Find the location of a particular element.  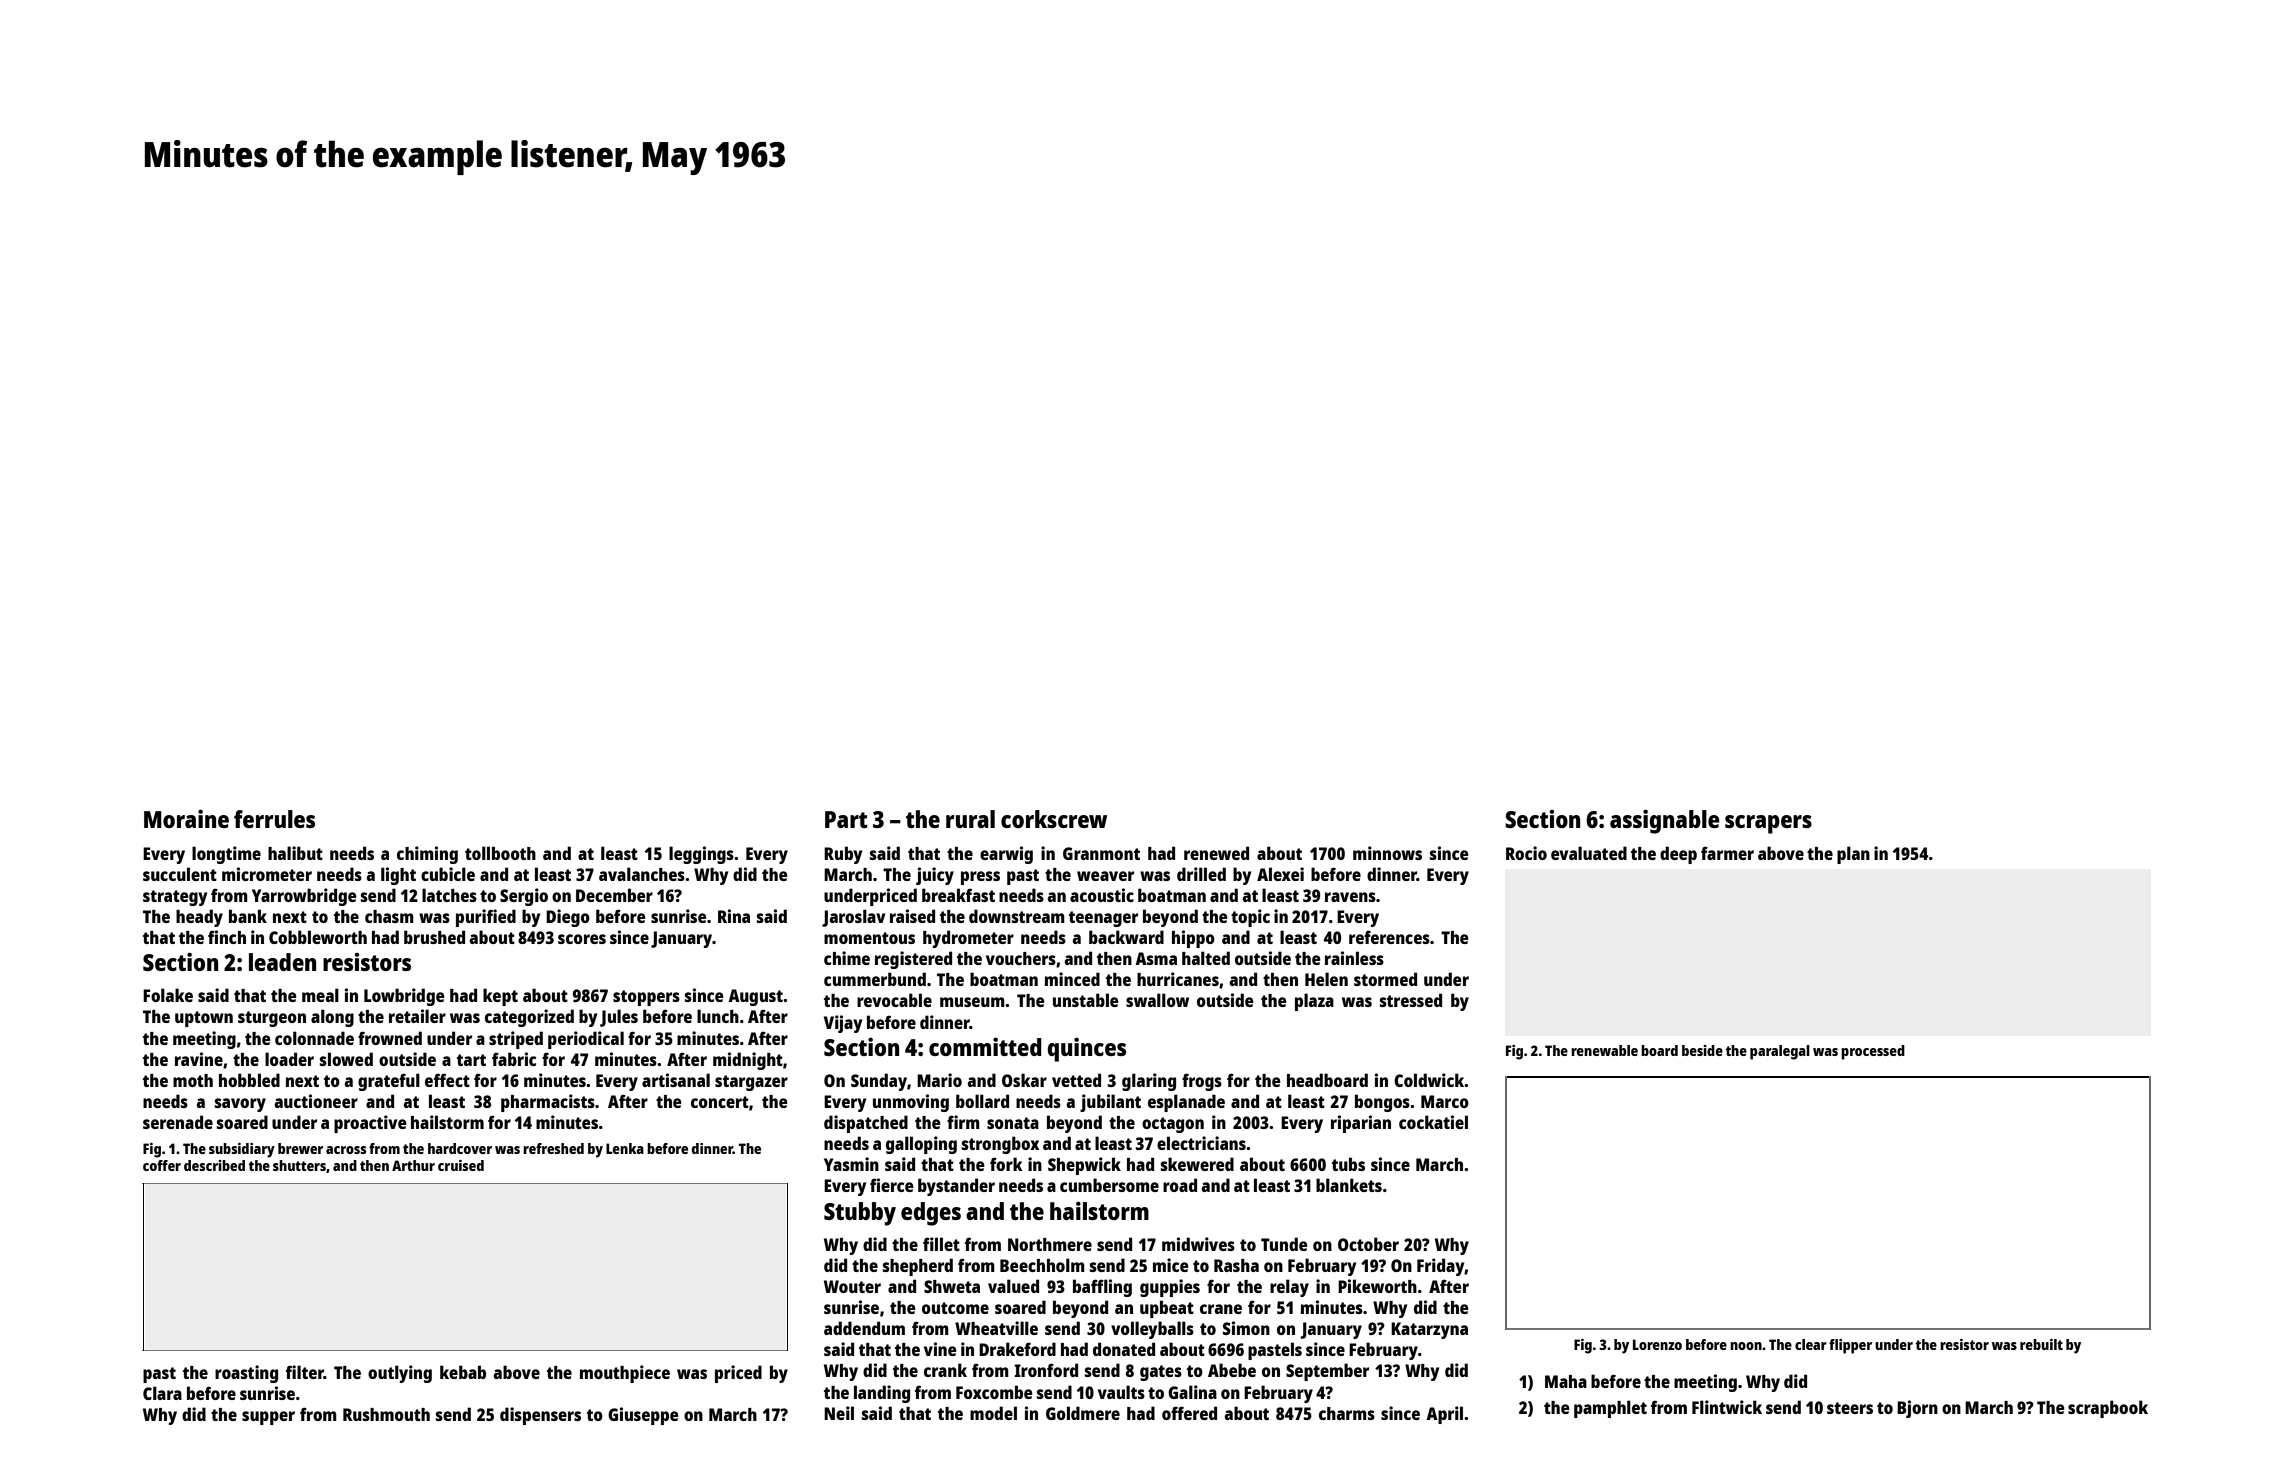

noon is located at coordinates (1746, 1346).
